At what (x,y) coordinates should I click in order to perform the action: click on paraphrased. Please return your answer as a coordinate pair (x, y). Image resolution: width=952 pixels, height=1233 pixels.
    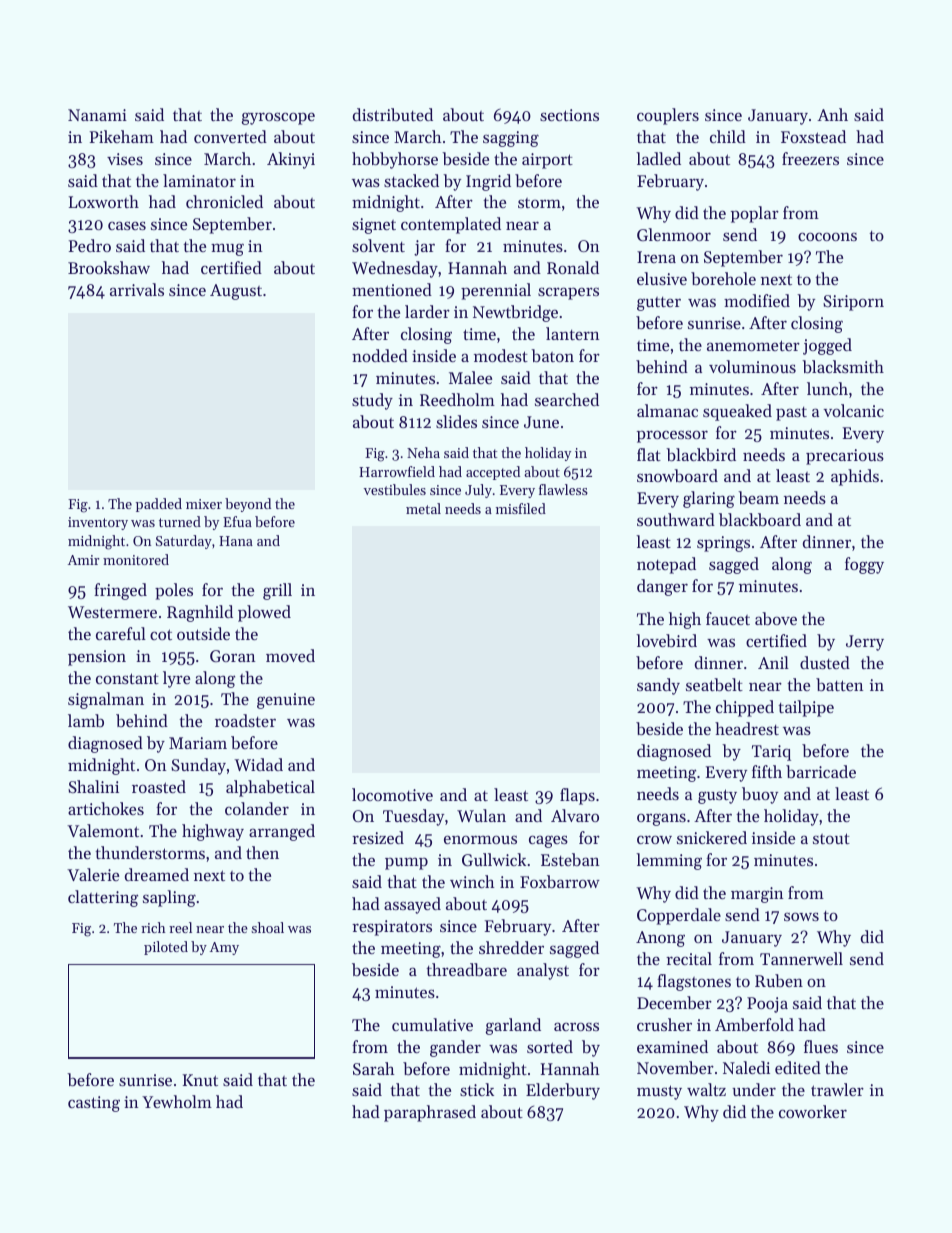
    Looking at the image, I should click on (430, 1113).
